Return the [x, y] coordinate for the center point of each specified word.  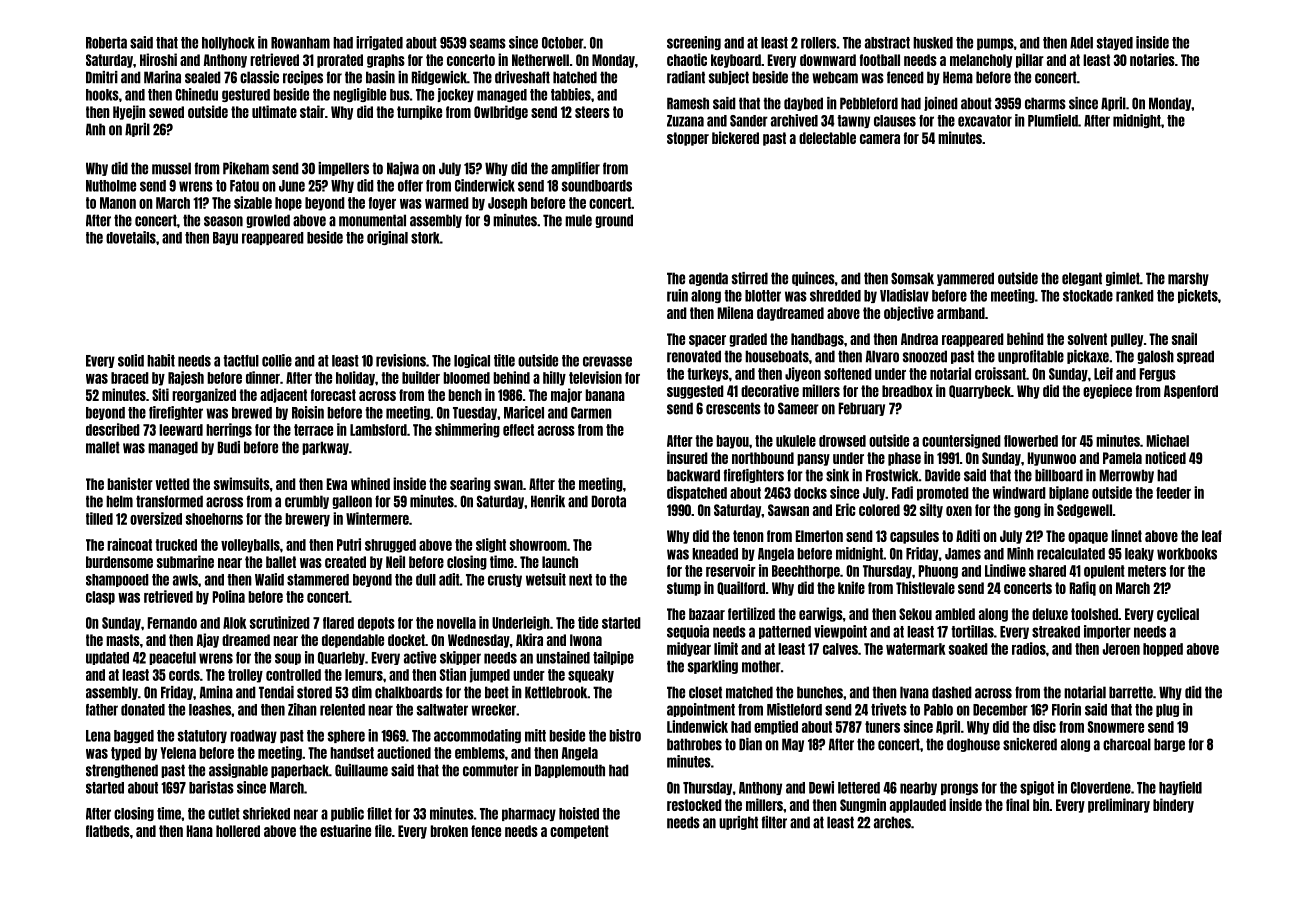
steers [592, 112]
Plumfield [1053, 120]
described [113, 429]
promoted [943, 494]
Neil [395, 561]
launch [560, 562]
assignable [238, 771]
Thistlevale [925, 587]
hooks [102, 95]
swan [508, 485]
